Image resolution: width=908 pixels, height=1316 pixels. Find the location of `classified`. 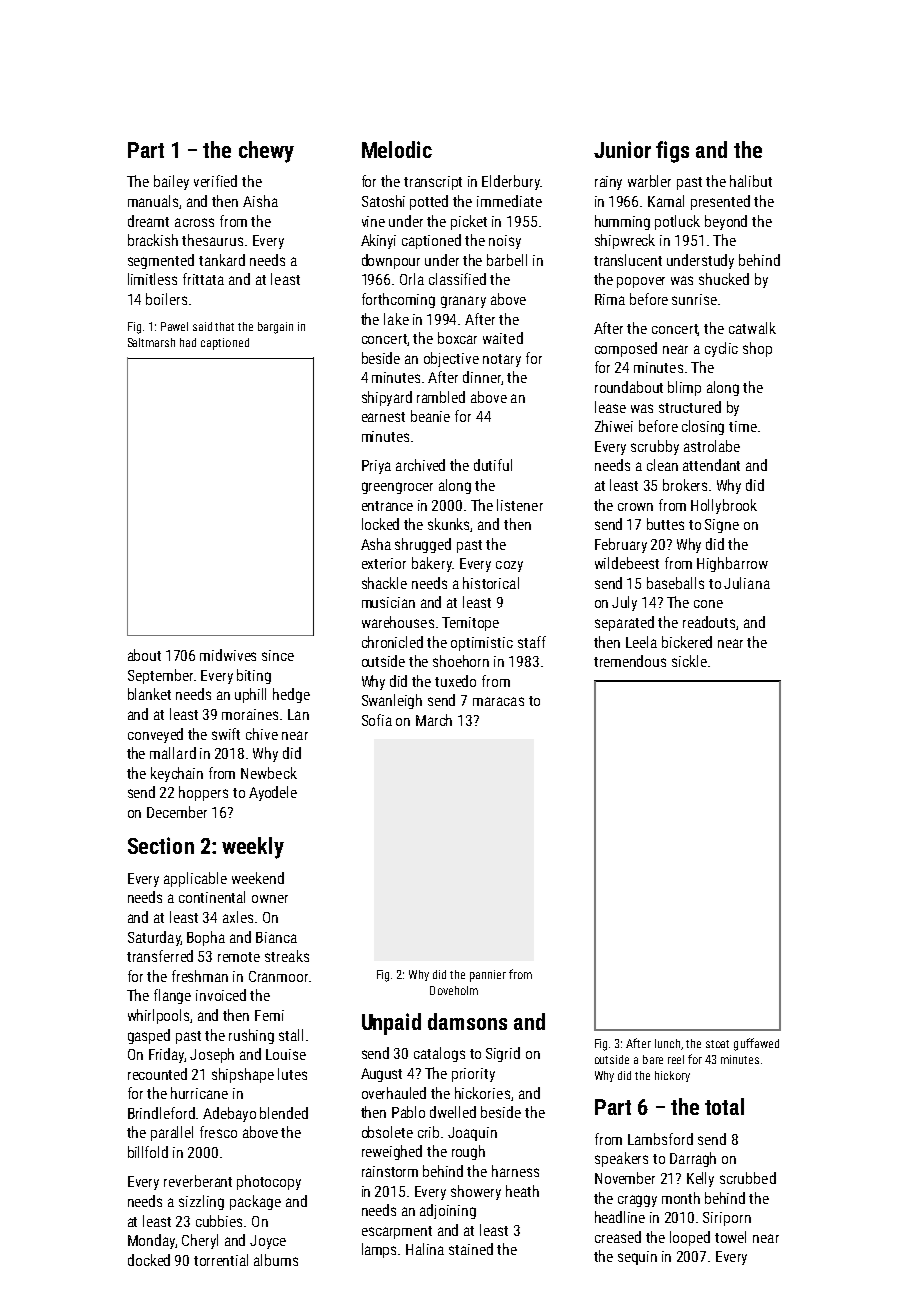

classified is located at coordinates (457, 279).
